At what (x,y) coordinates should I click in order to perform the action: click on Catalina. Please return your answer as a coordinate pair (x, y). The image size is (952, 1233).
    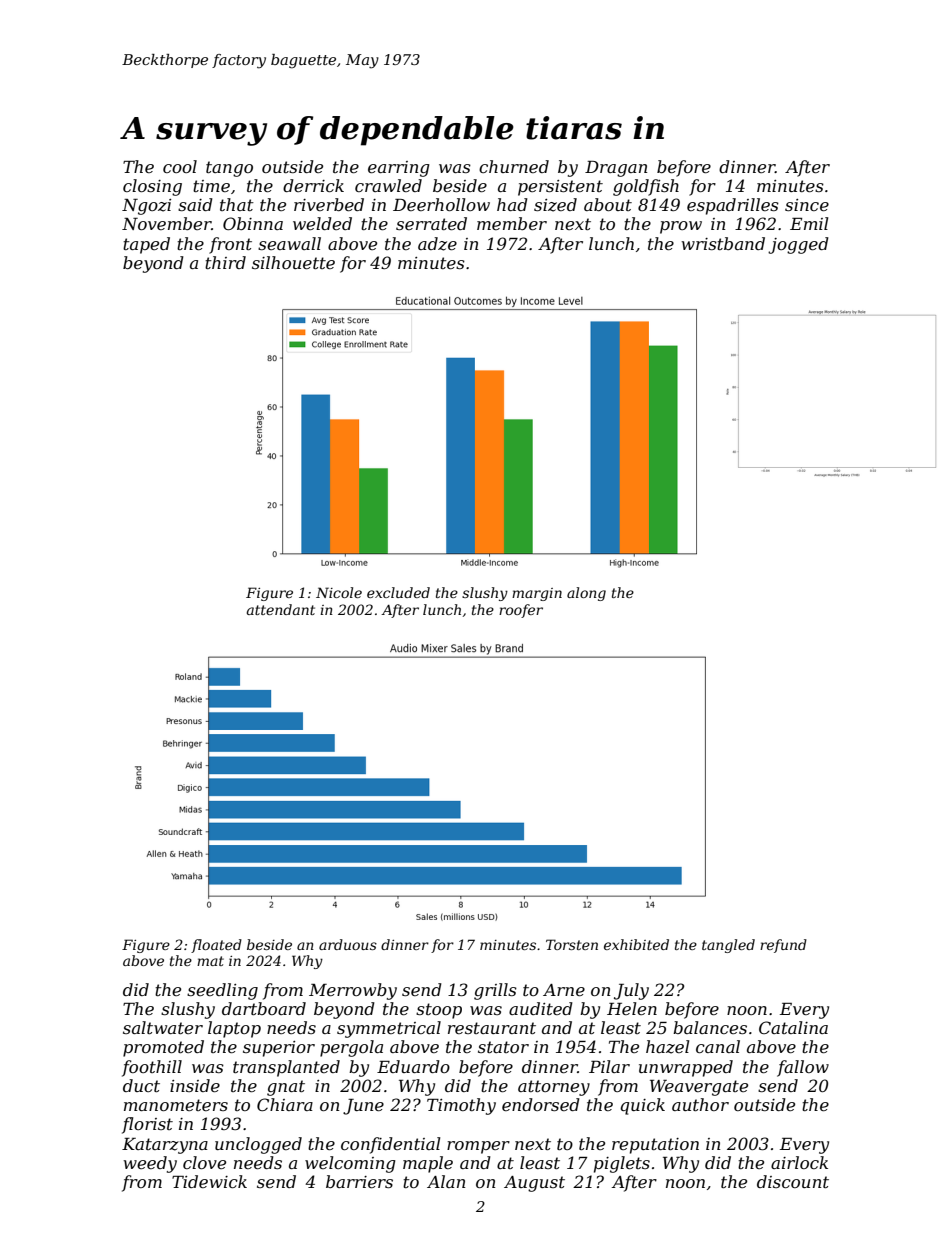
    Looking at the image, I should click on (793, 1027).
